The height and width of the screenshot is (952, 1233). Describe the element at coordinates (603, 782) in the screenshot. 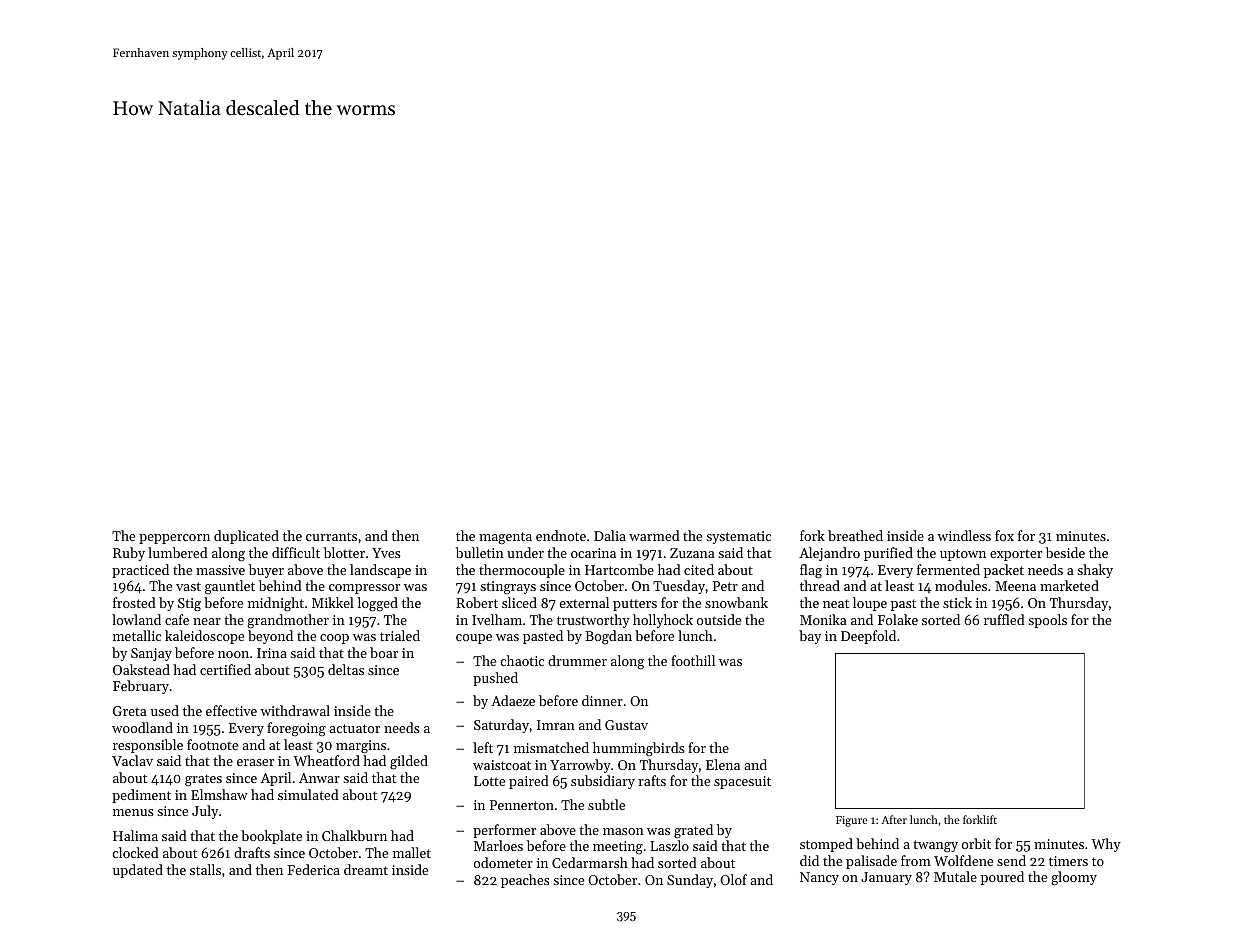

I see `subsidiary` at that location.
